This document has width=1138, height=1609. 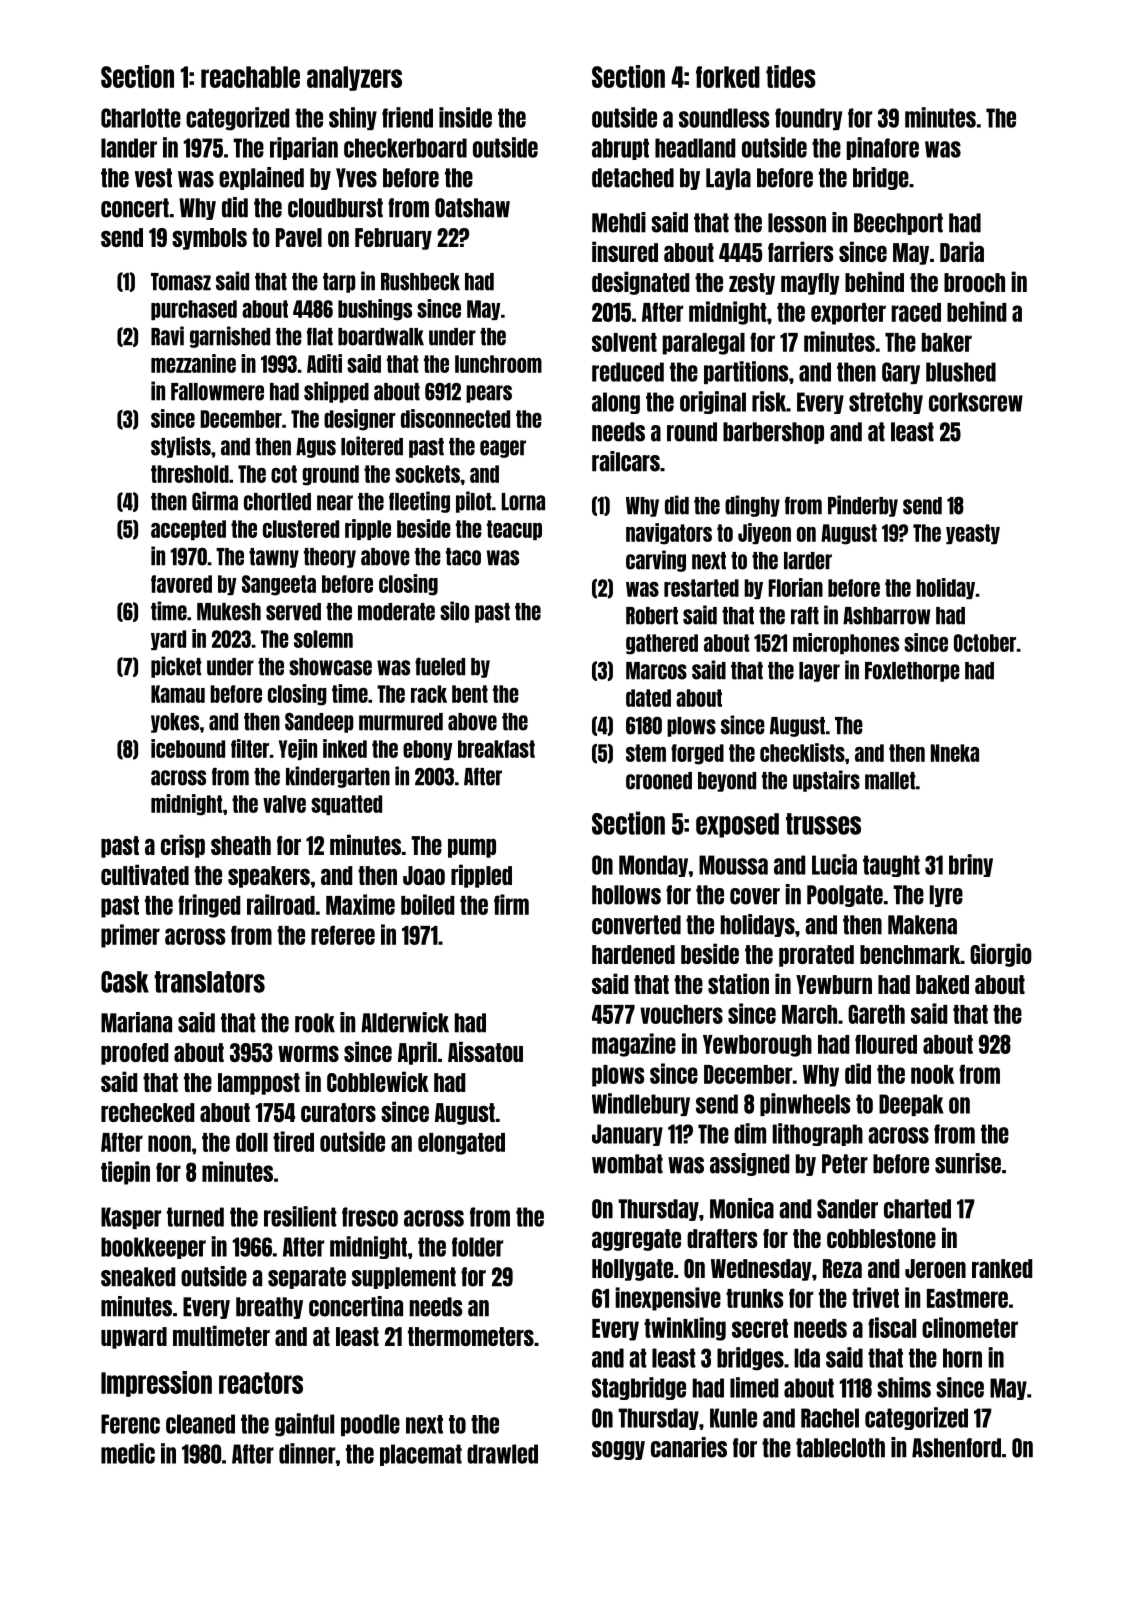 I want to click on firm, so click(x=511, y=904).
